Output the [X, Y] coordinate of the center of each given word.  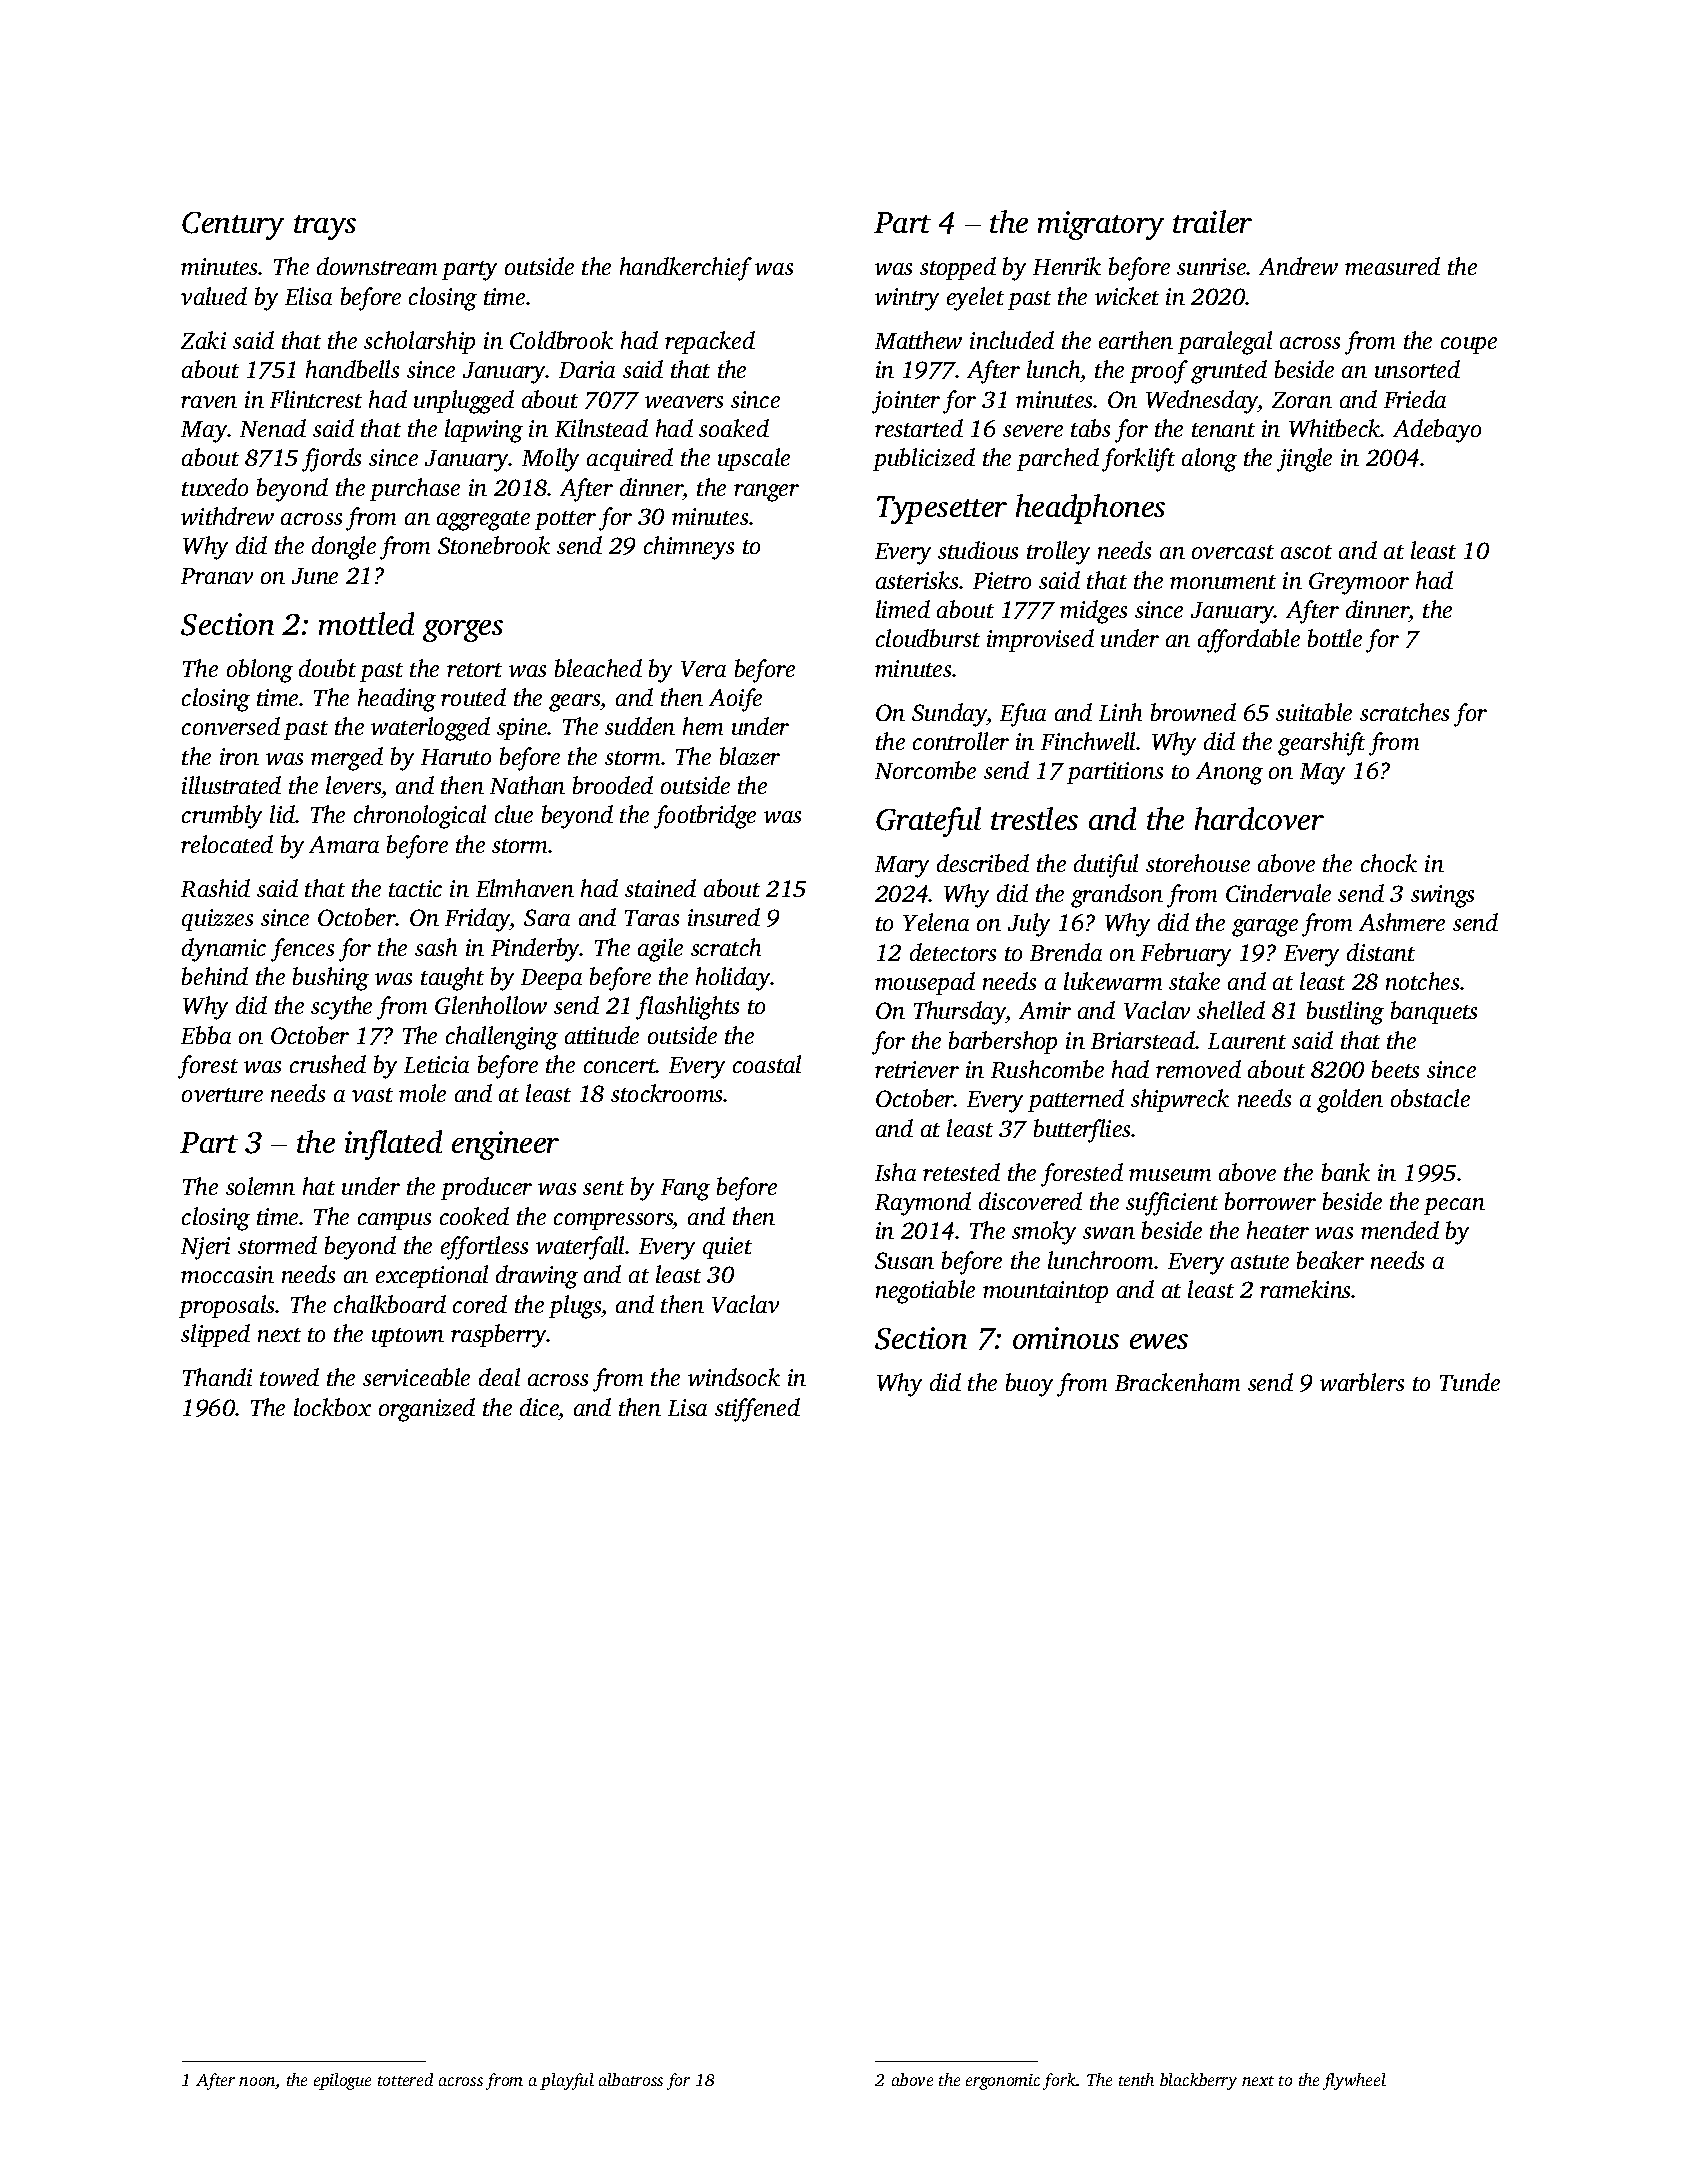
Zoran [1302, 400]
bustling [1345, 1013]
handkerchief [686, 269]
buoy [1029, 1385]
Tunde [1470, 1382]
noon [257, 2083]
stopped [958, 268]
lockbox [332, 1407]
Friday [477, 920]
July [1029, 925]
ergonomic [1003, 2082]
